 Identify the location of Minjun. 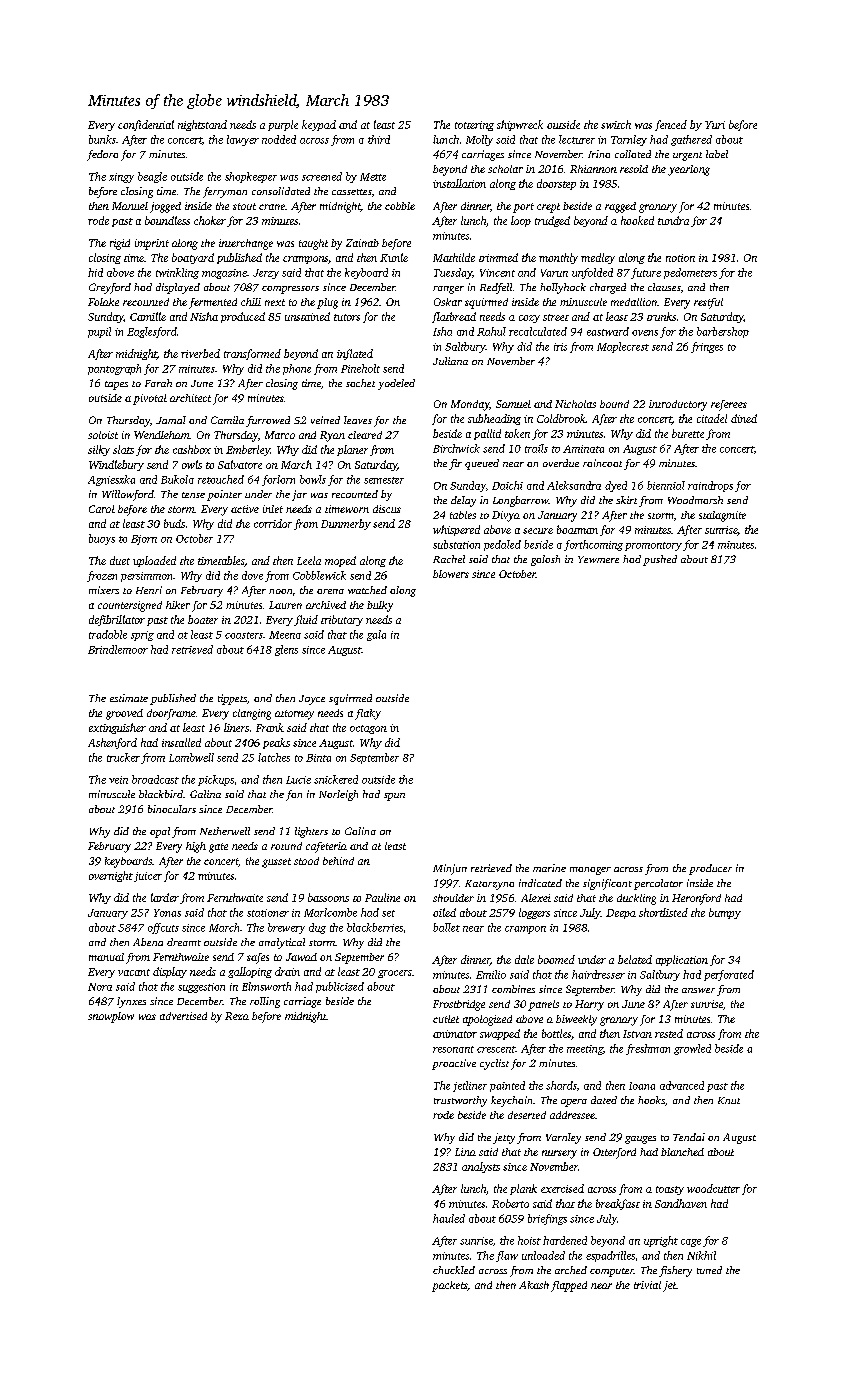
(450, 869).
